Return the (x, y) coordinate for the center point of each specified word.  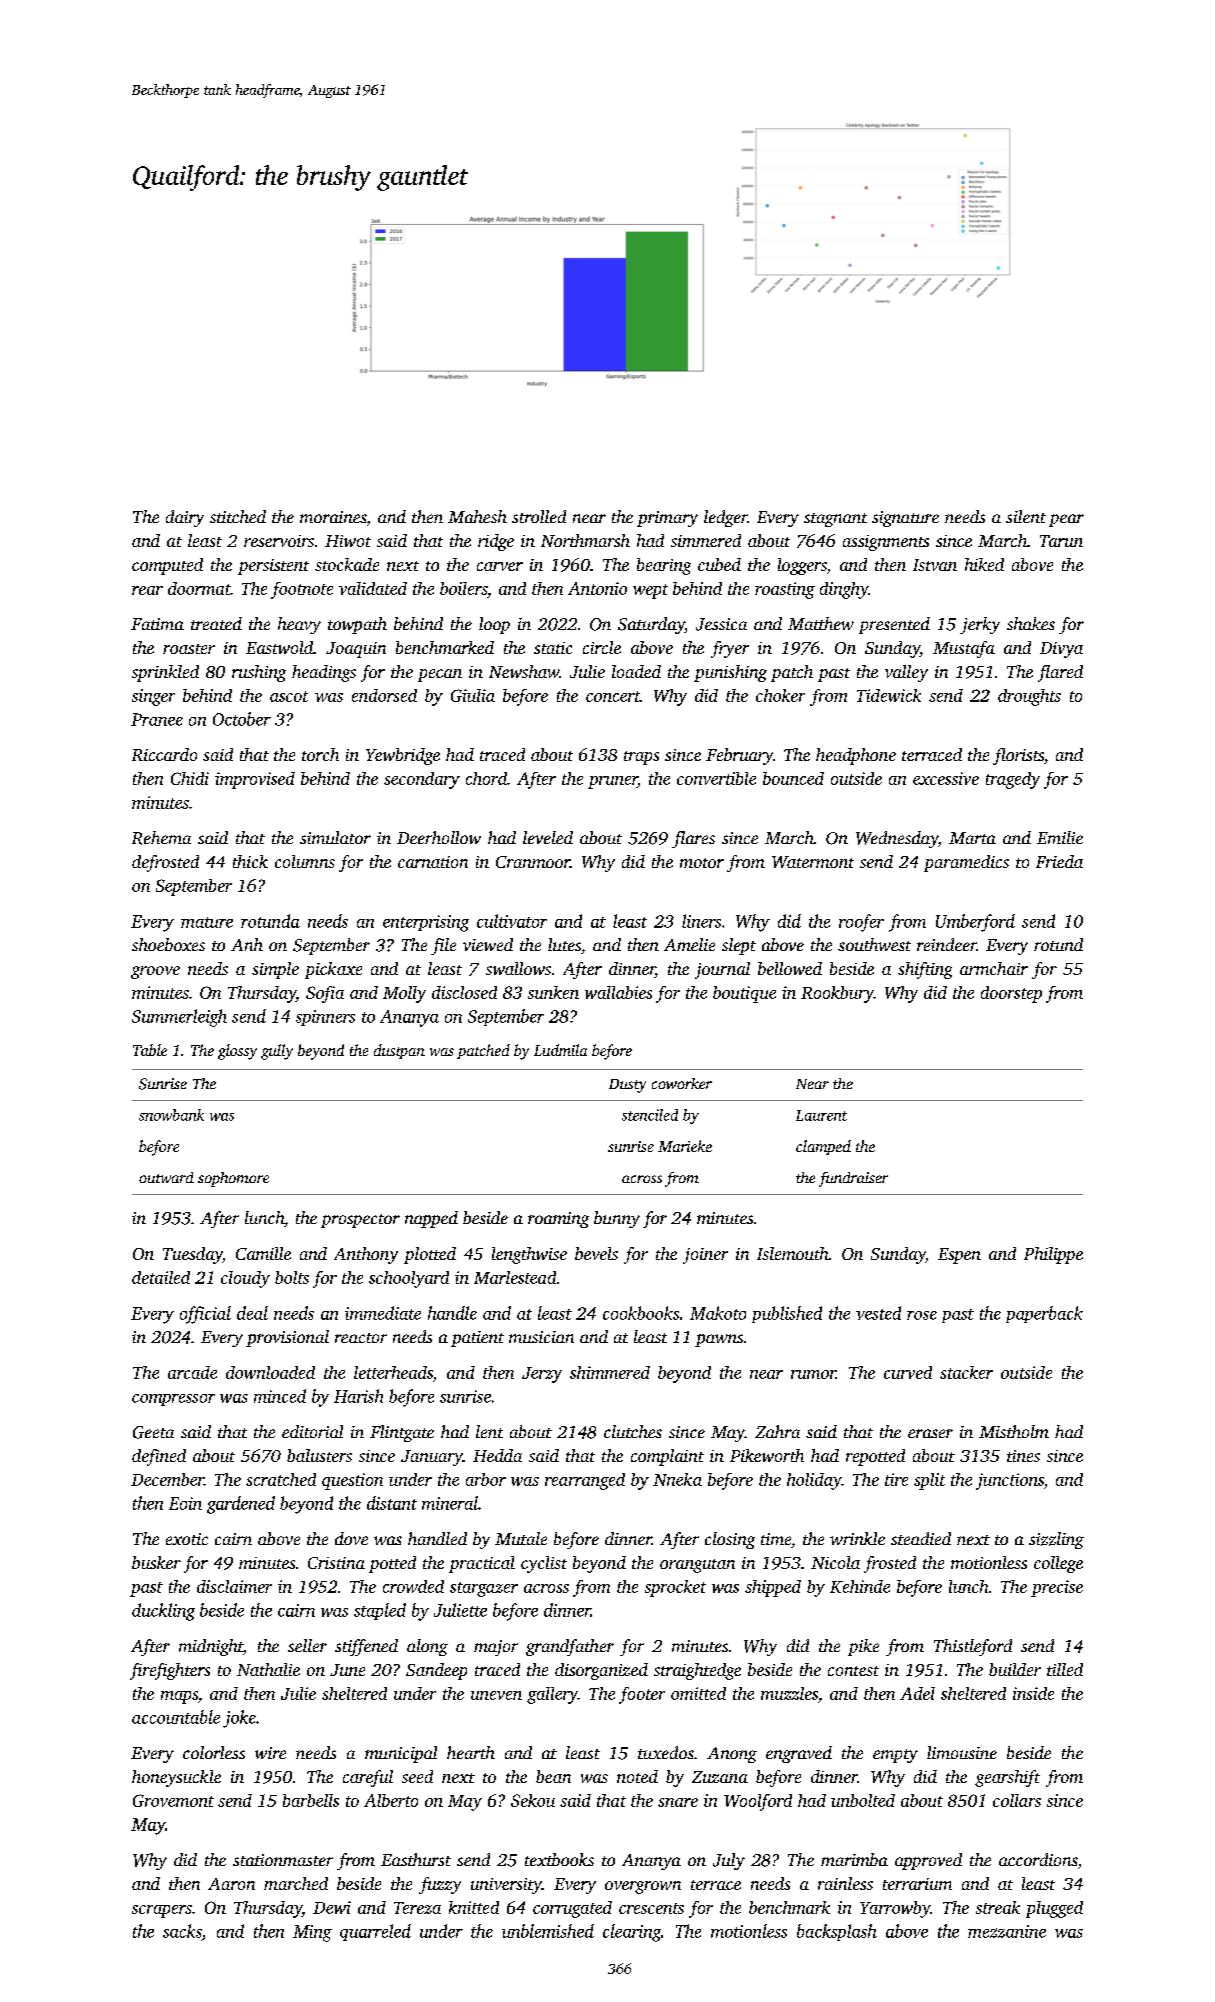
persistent (273, 567)
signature (905, 519)
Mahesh (477, 516)
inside (1033, 1693)
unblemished (548, 1931)
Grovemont (173, 1800)
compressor (173, 1400)
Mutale (521, 1538)
